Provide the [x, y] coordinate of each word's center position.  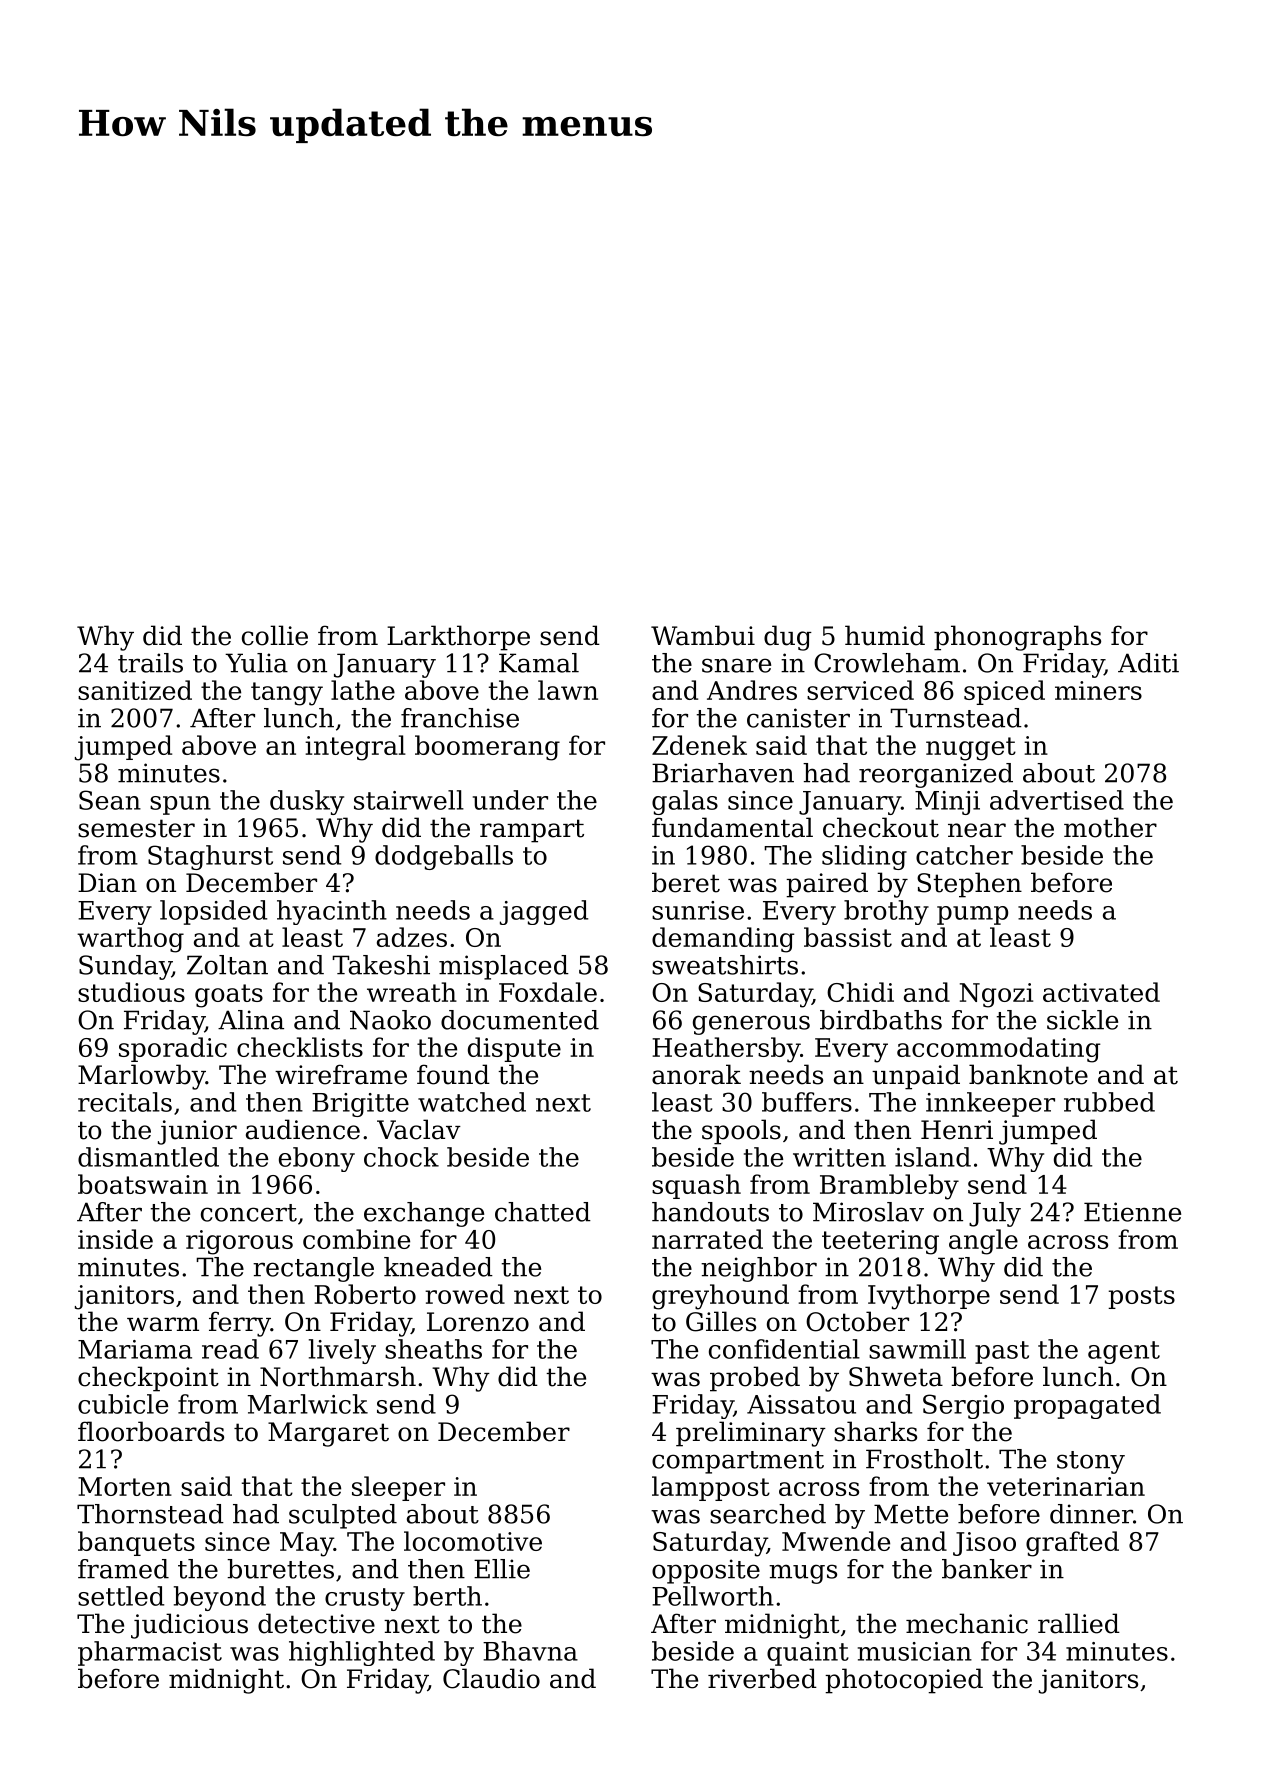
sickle [1082, 1020]
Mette [911, 1514]
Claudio [491, 1678]
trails [150, 663]
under [510, 800]
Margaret [328, 1434]
